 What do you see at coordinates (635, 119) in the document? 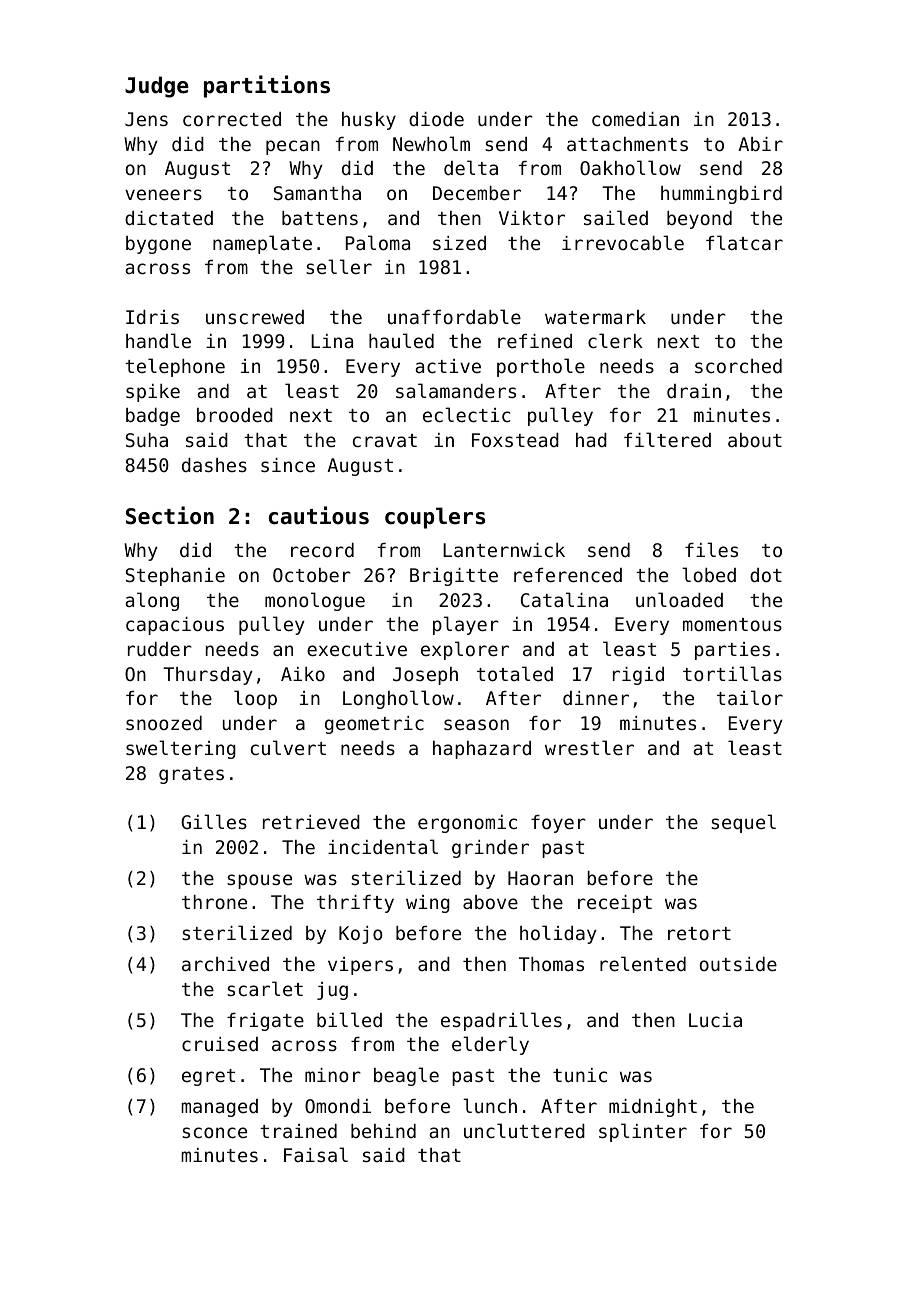
I see `comedian` at bounding box center [635, 119].
